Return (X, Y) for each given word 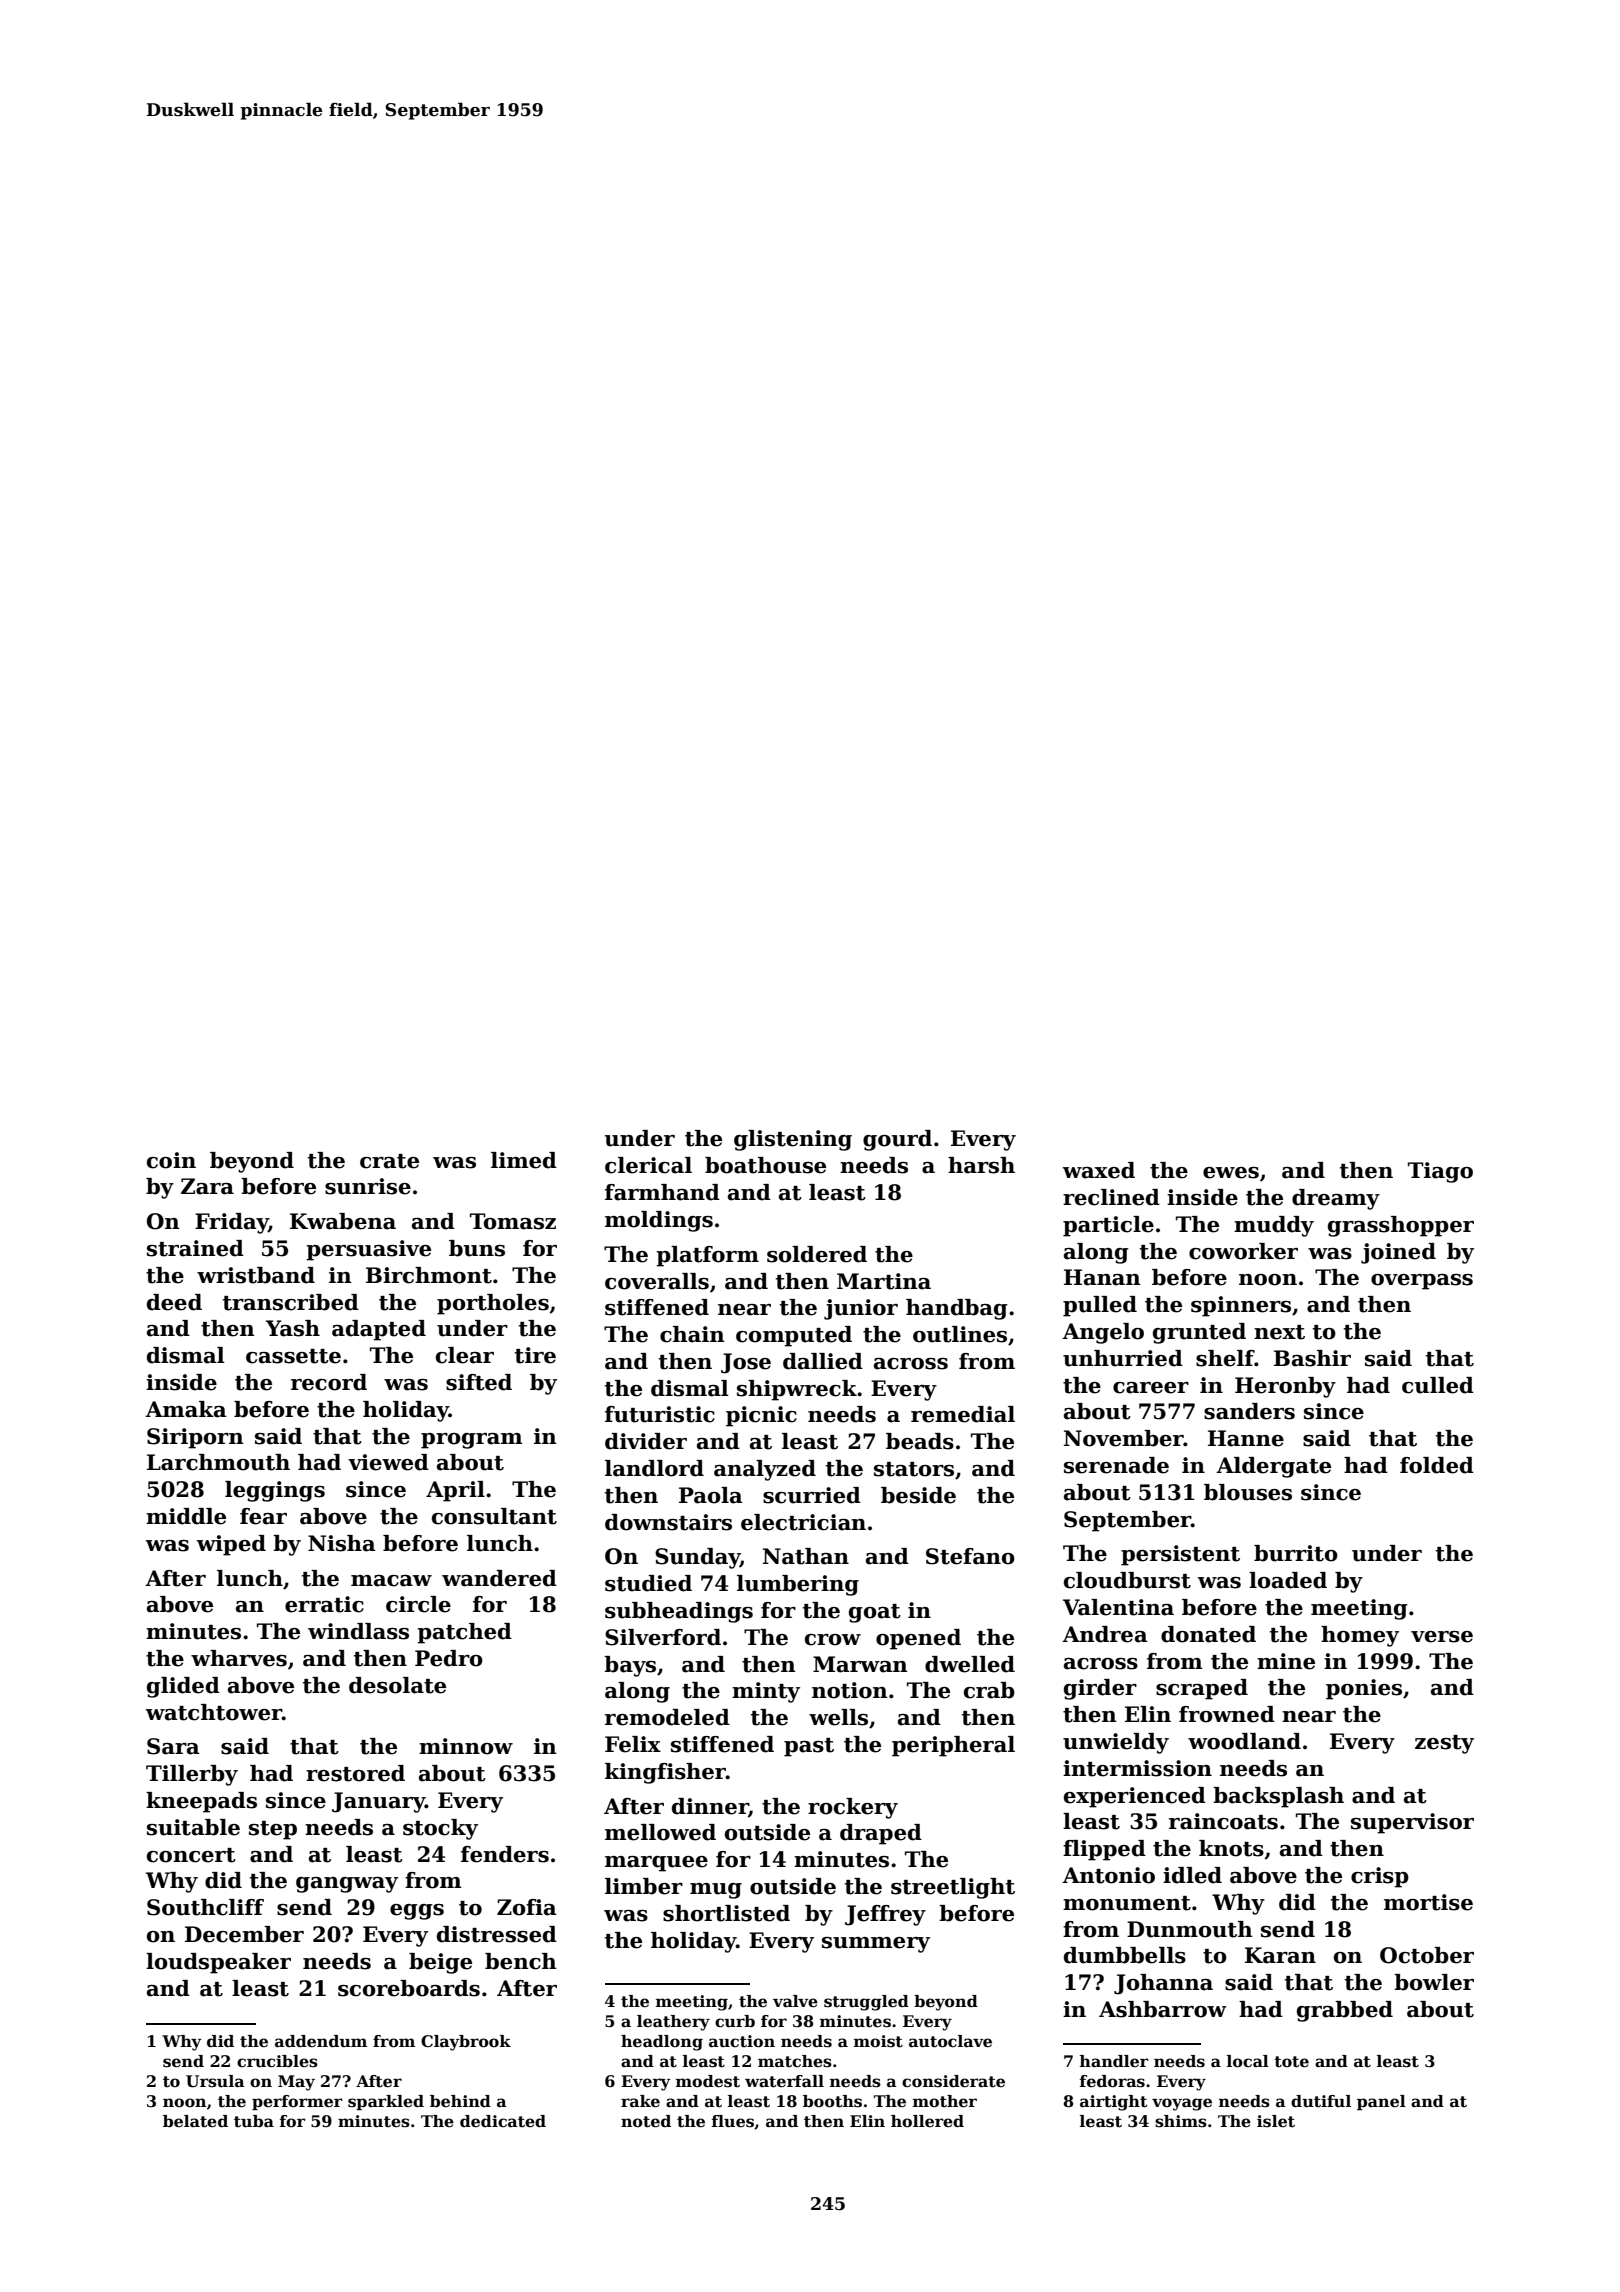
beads (920, 1441)
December (244, 1934)
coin (171, 1160)
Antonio (1108, 1875)
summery (876, 1945)
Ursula (215, 2081)
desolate (397, 1685)
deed (174, 1302)
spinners (1241, 1306)
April (455, 1491)
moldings (659, 1221)
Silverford (663, 1637)
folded (1437, 1465)
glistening (793, 1140)
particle (1108, 1226)
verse (1442, 1637)
